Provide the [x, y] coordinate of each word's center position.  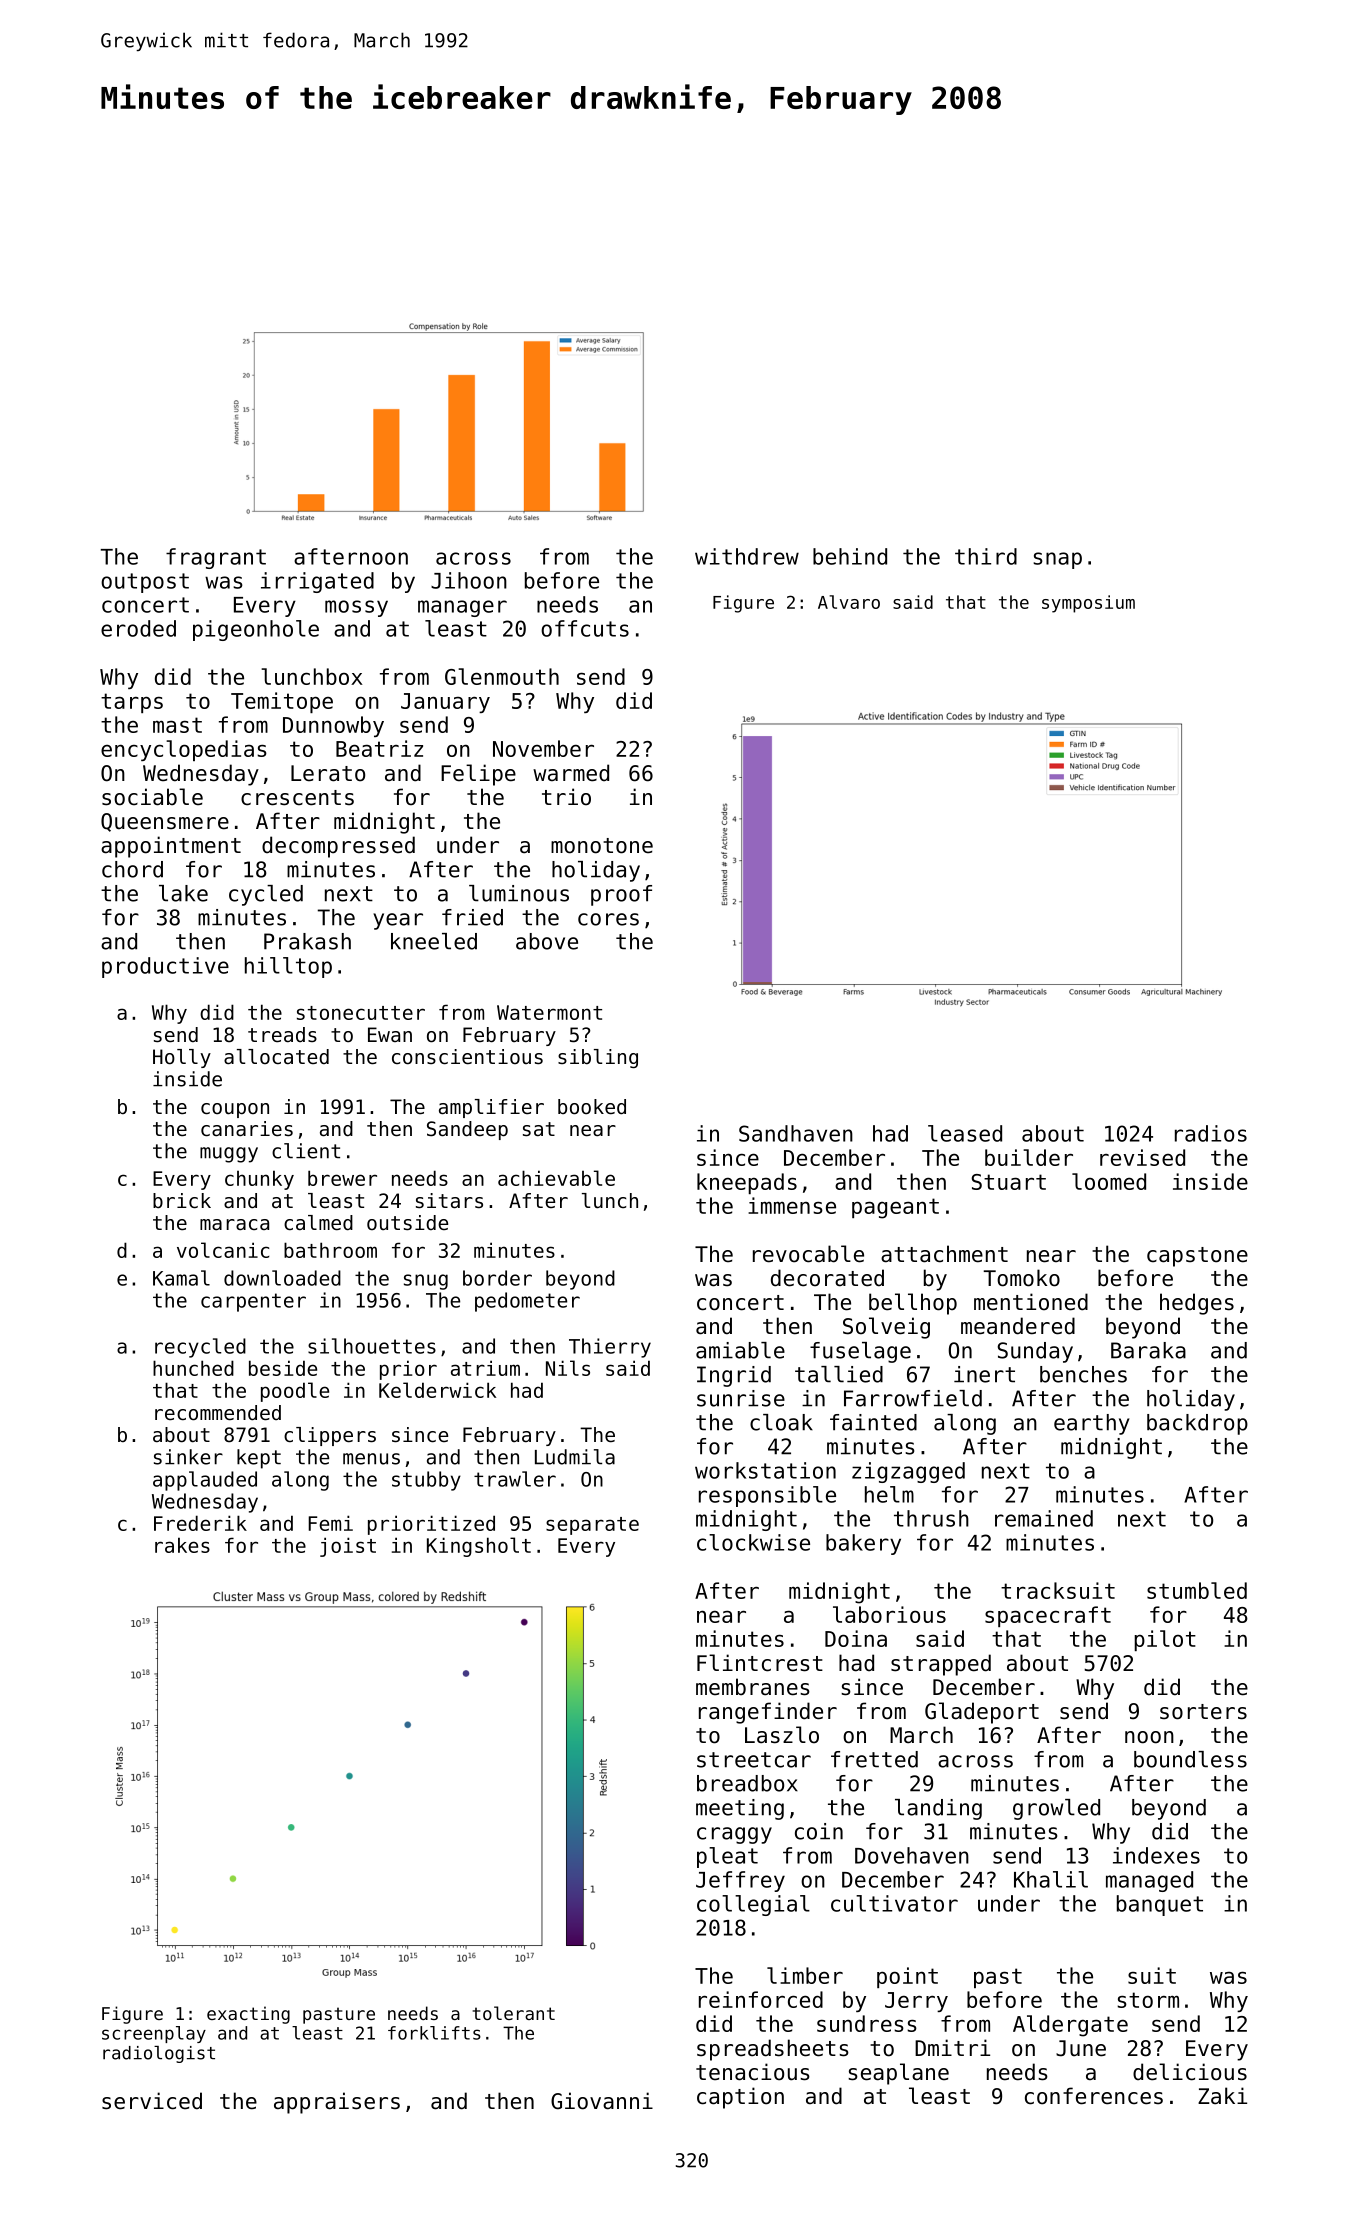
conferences [1094, 2096]
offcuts [585, 628]
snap [1057, 560]
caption [740, 2098]
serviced [152, 2101]
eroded [138, 628]
